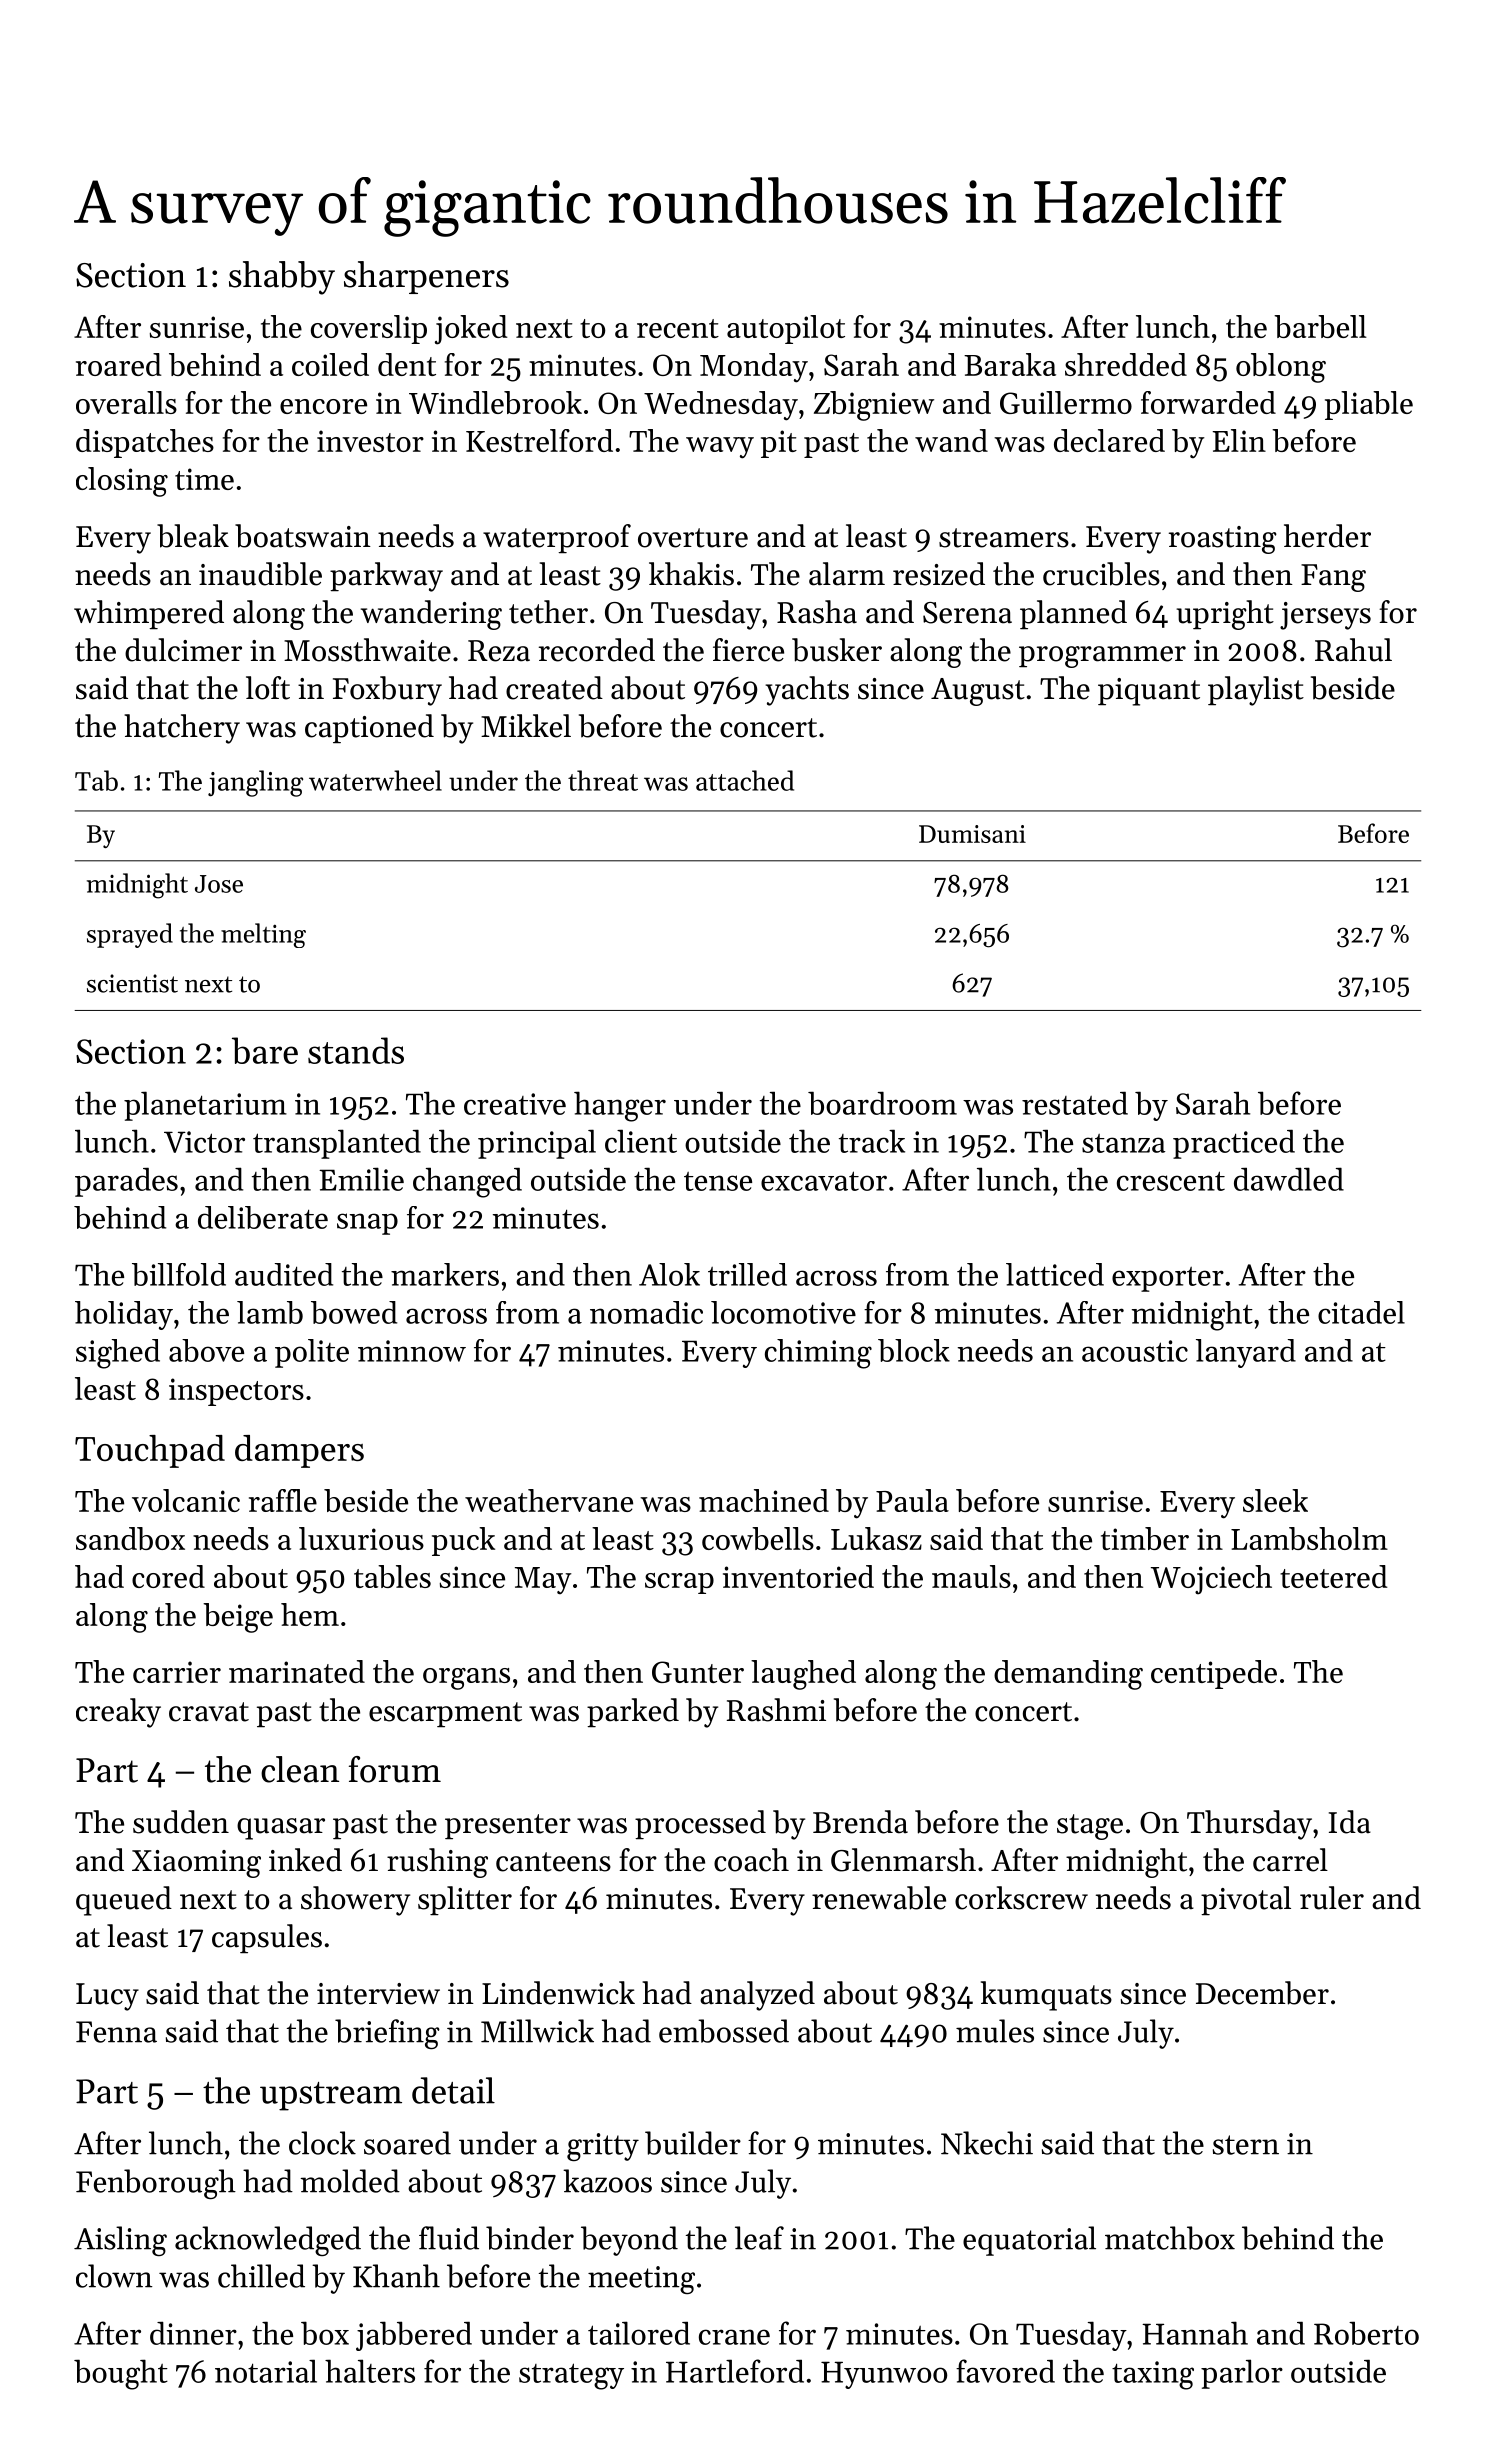 This image has width=1496, height=2464. I want to click on queued, so click(124, 1901).
